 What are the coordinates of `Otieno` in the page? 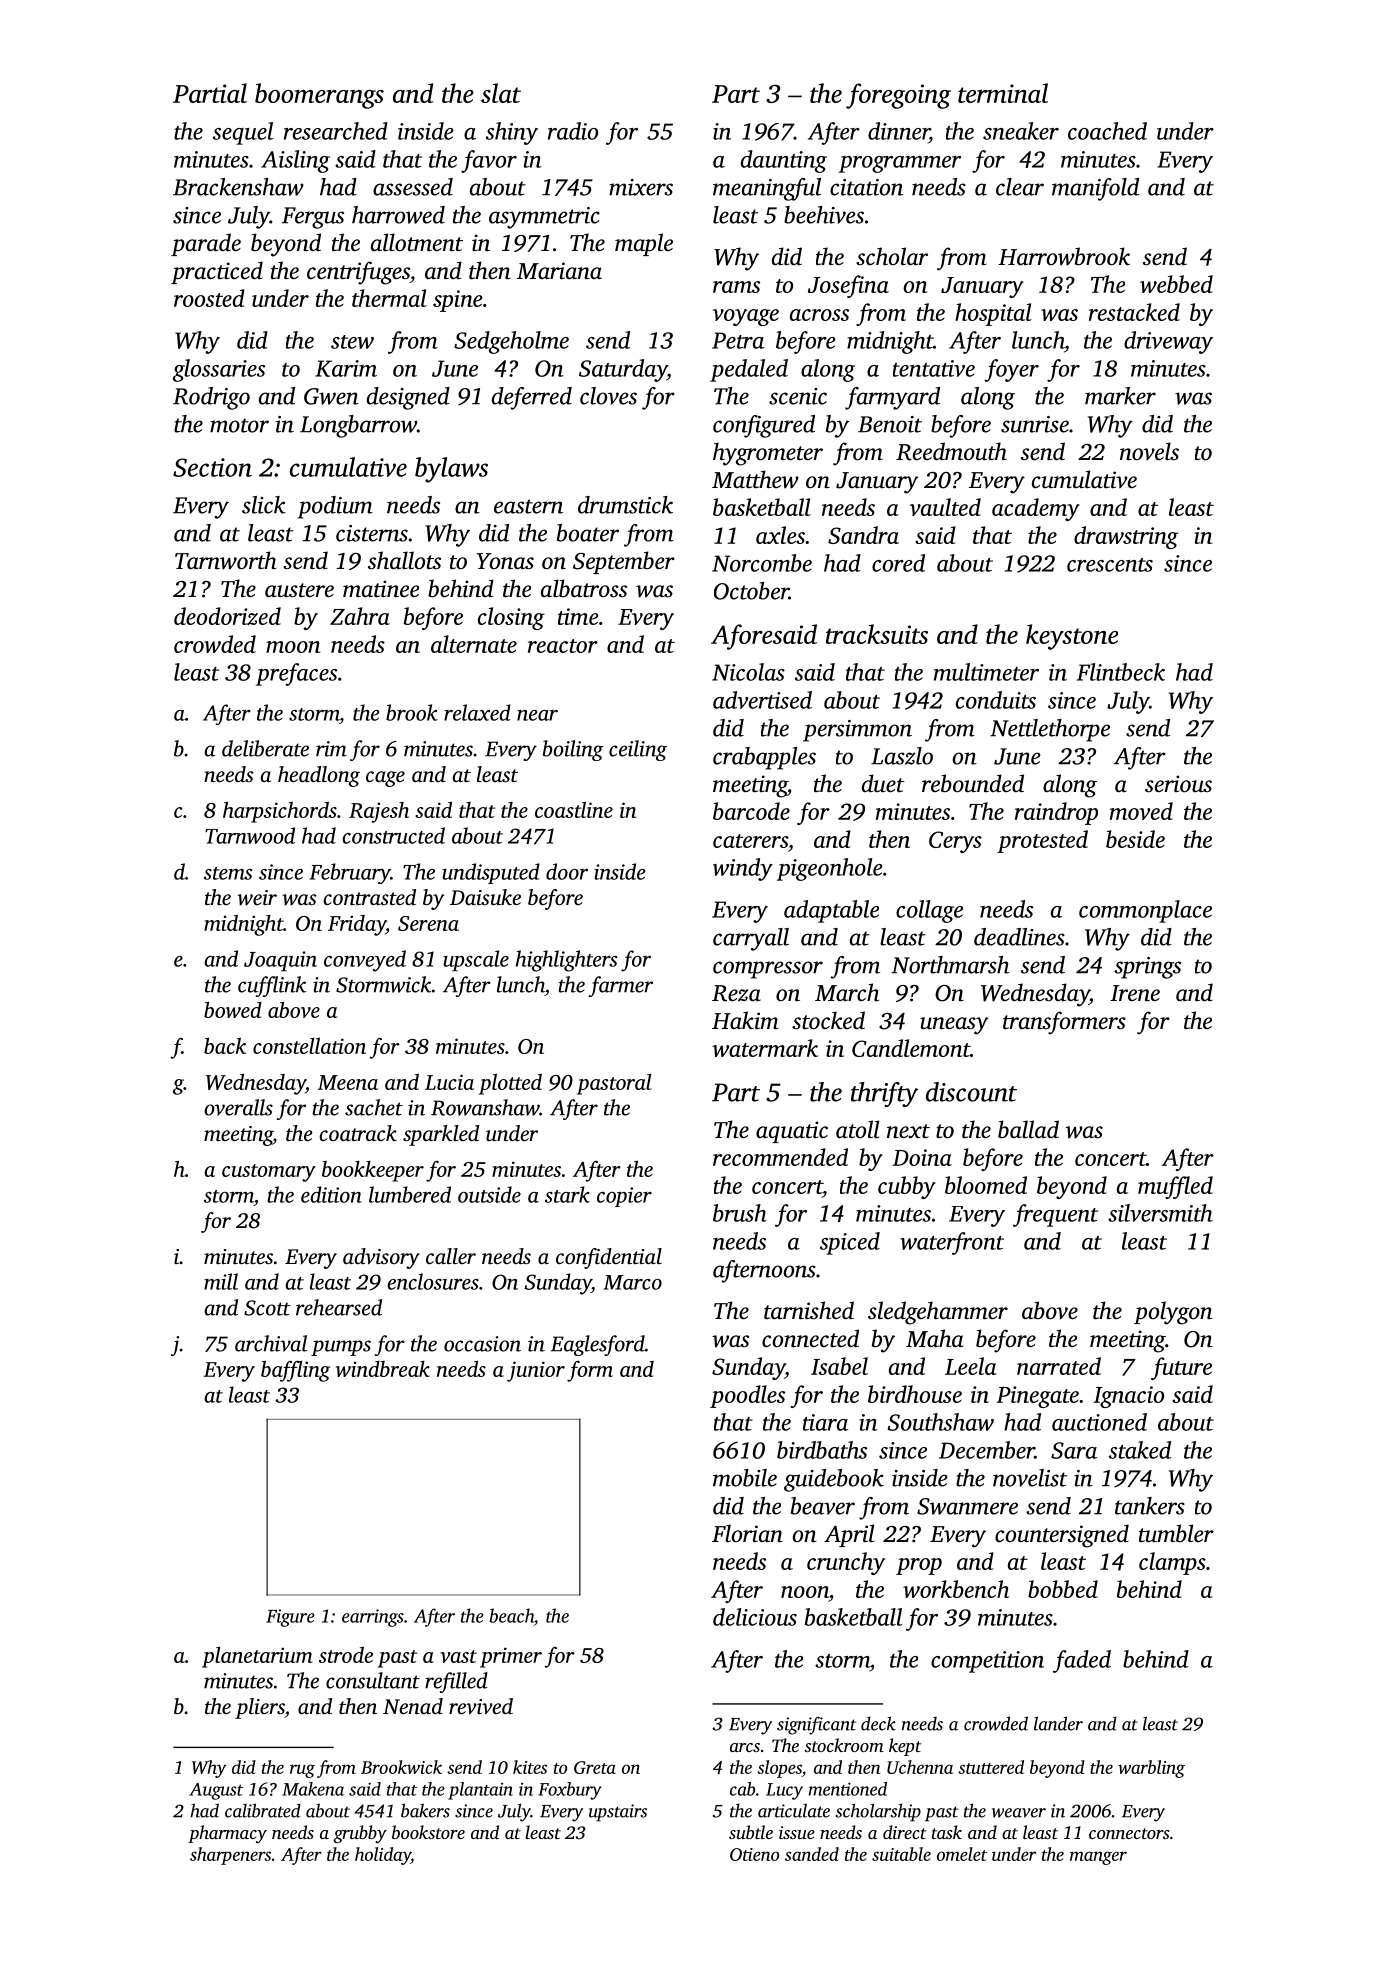 It's located at (754, 1854).
